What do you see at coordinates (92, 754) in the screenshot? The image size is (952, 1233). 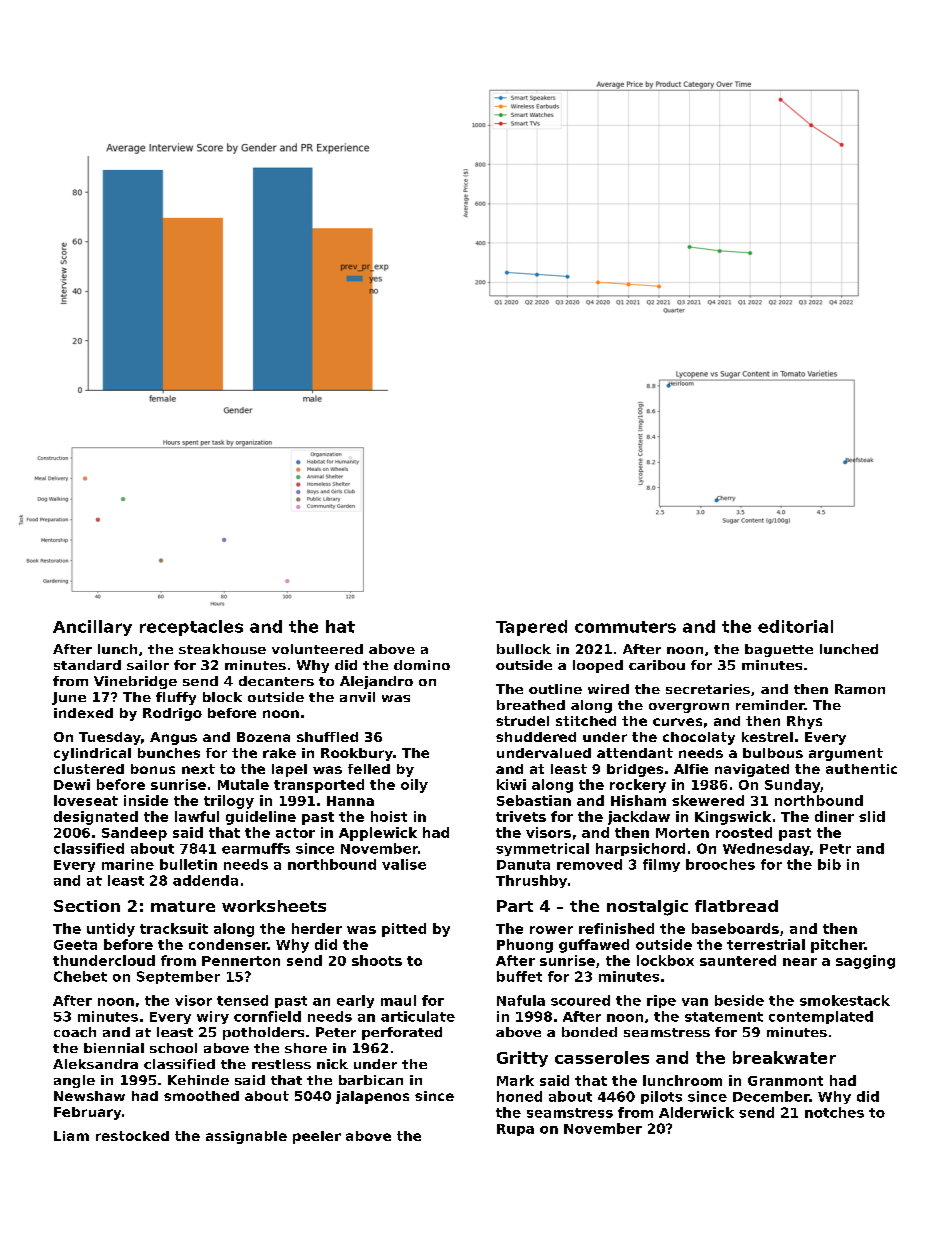 I see `cylindrical` at bounding box center [92, 754].
